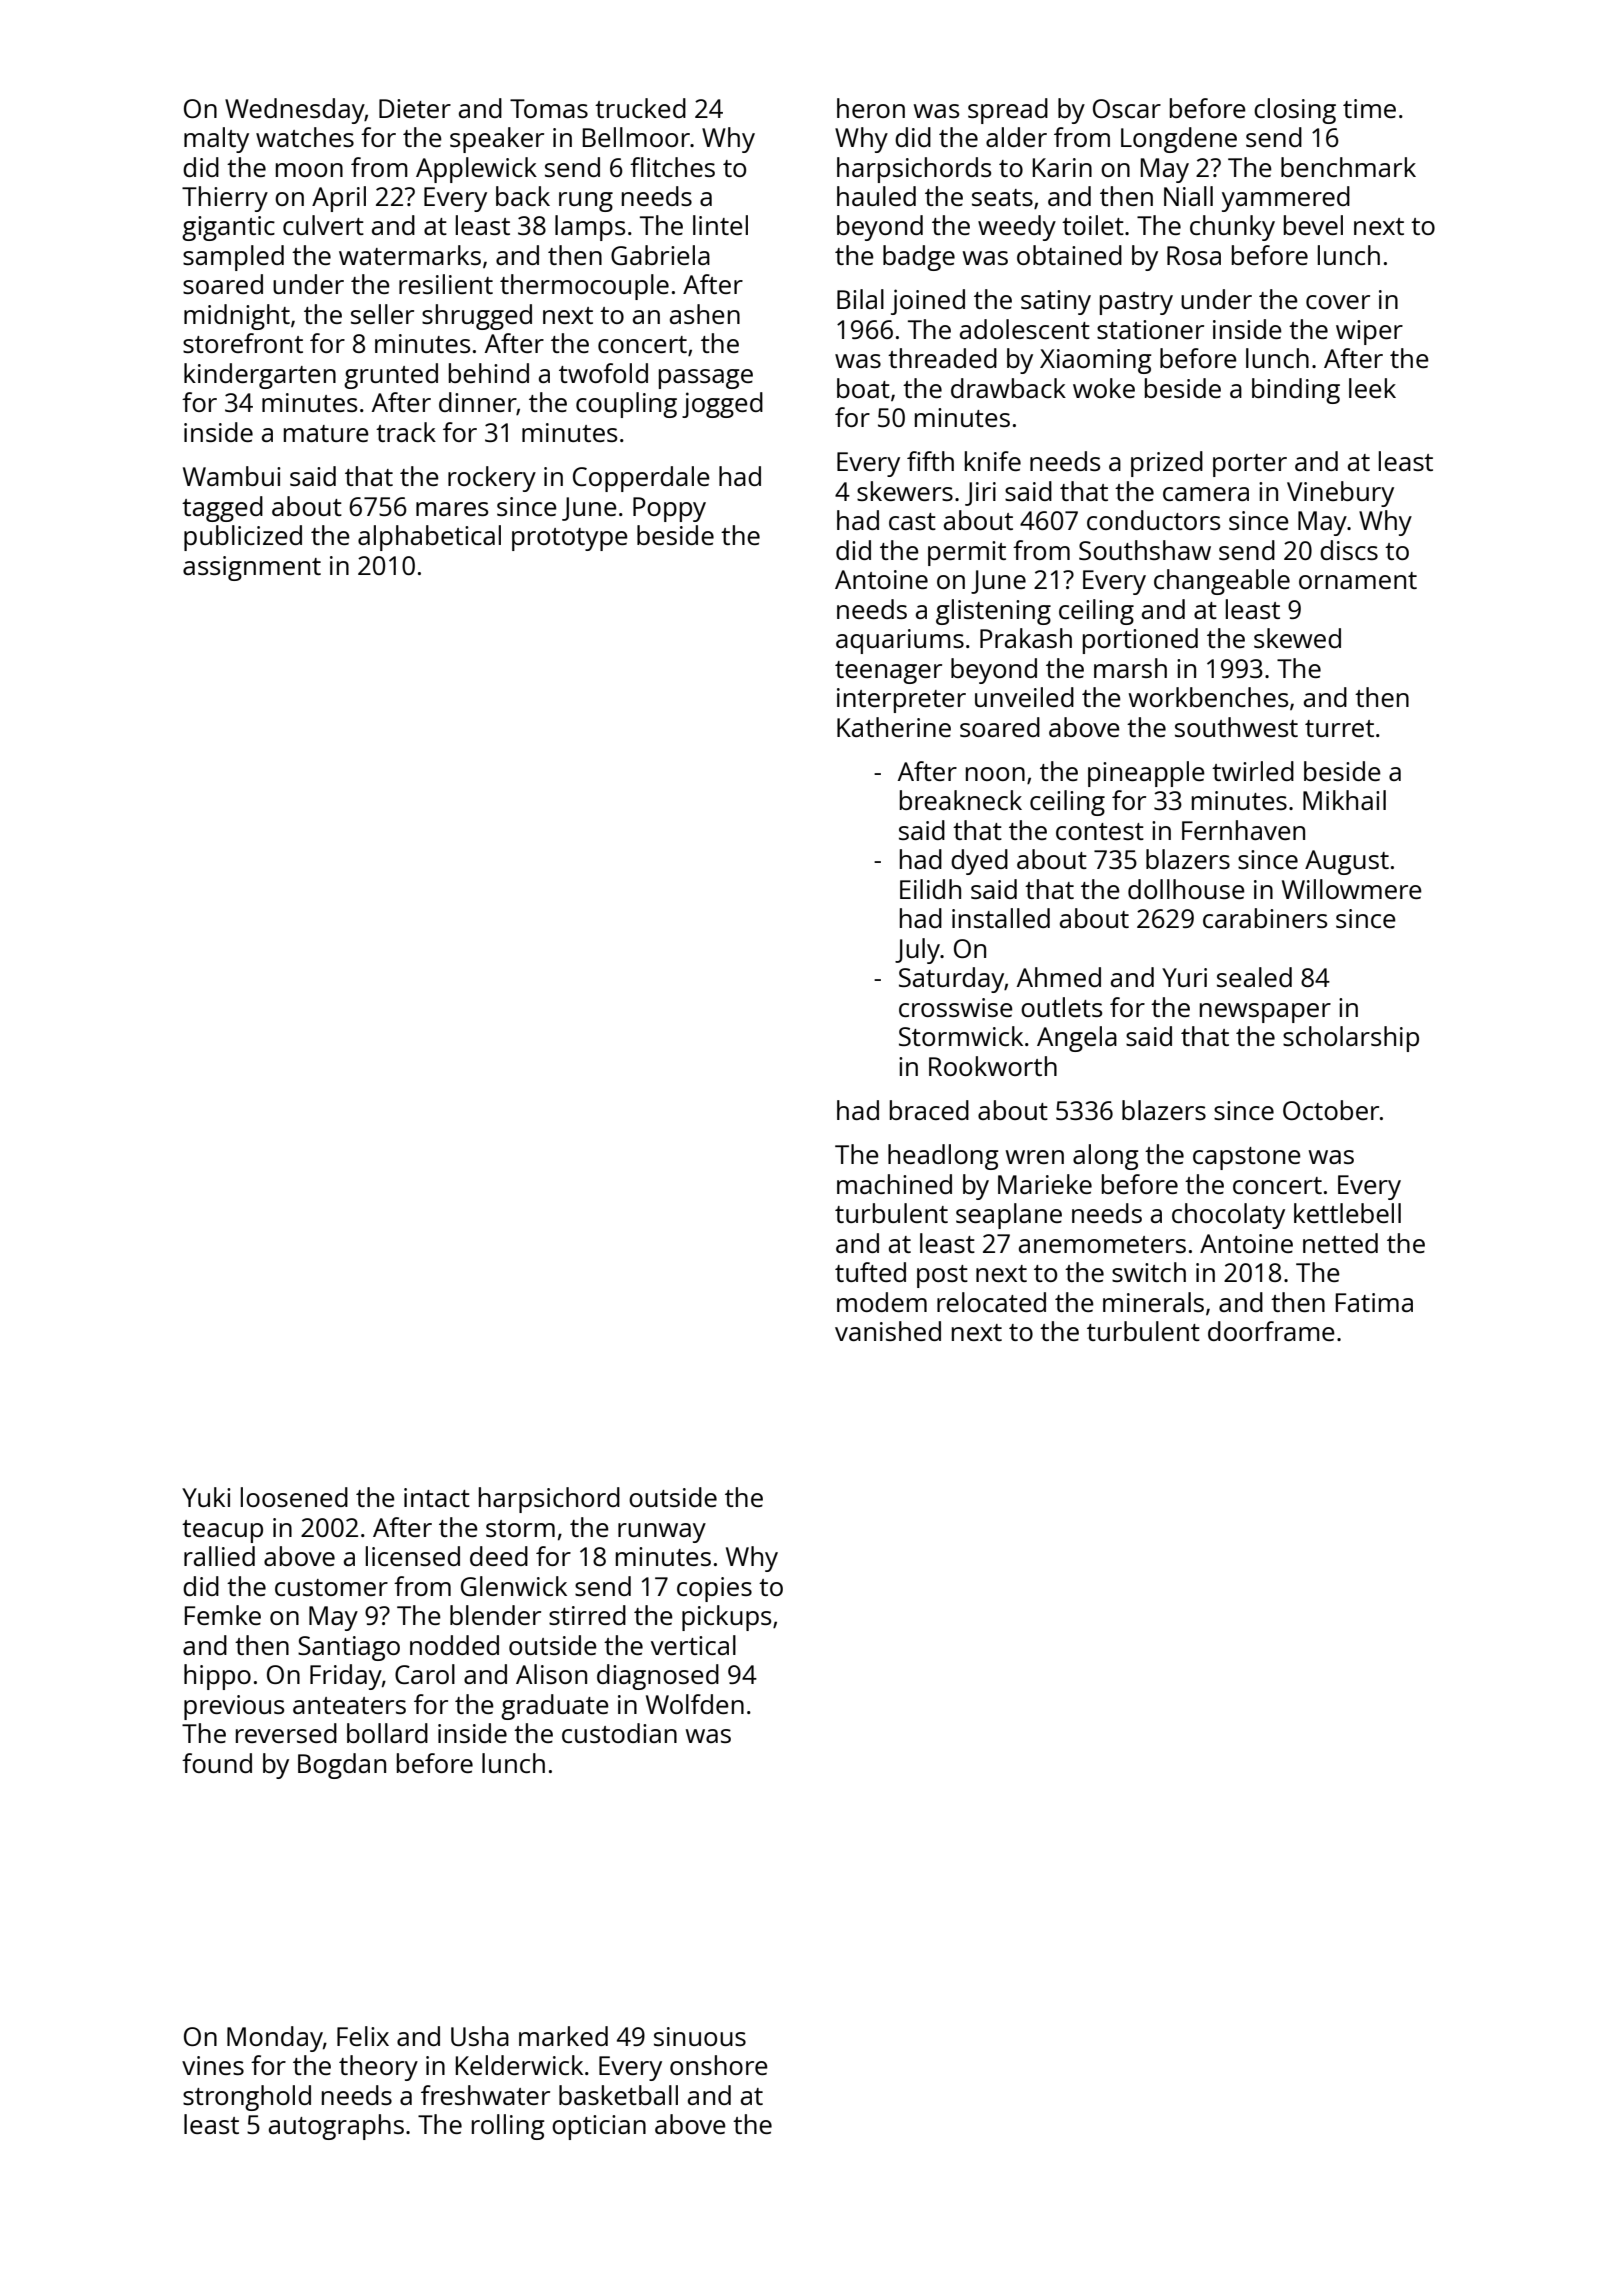 The image size is (1620, 2292). Describe the element at coordinates (429, 538) in the screenshot. I see `alphabetical` at that location.
